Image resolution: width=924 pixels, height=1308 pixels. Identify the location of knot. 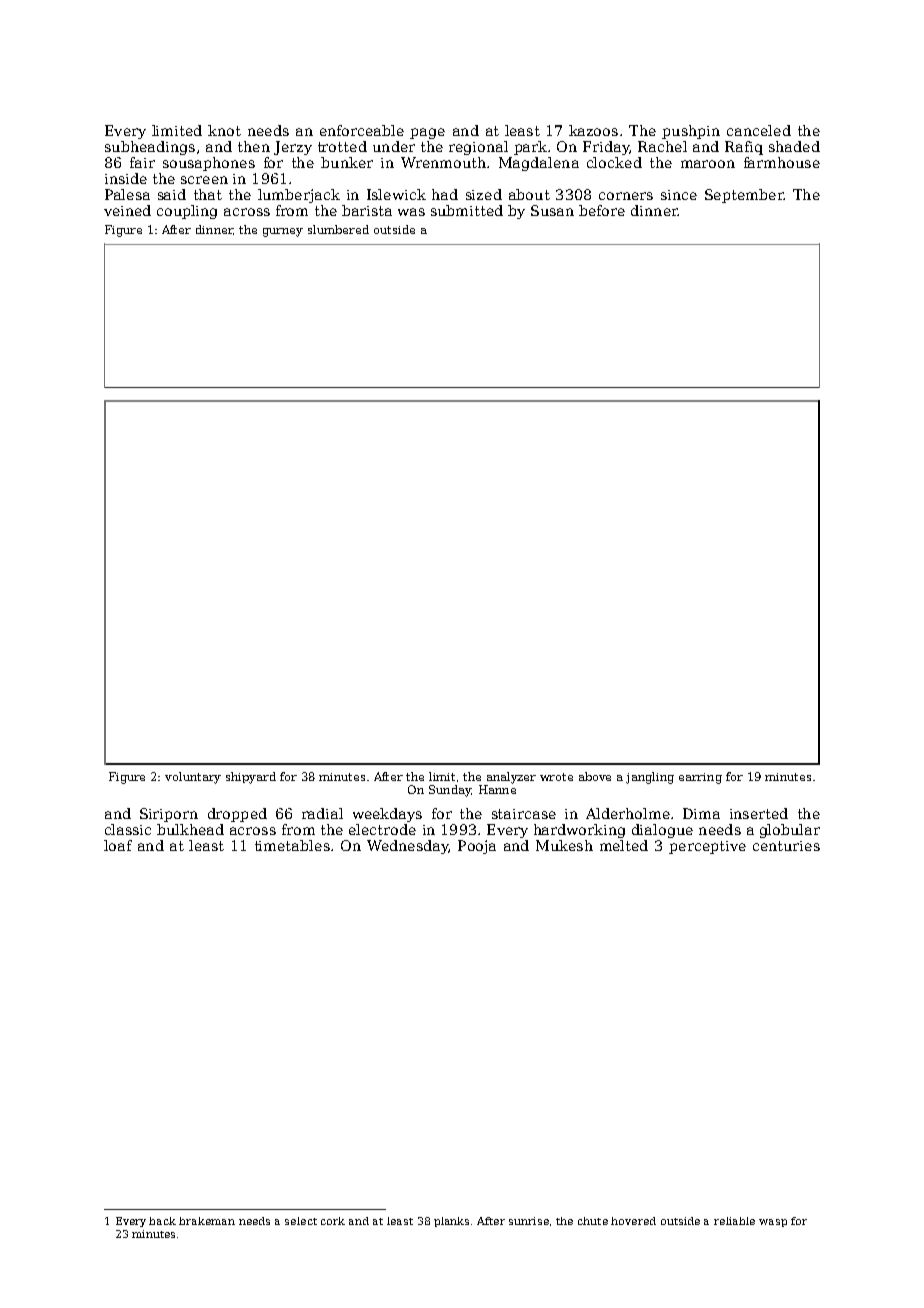
(224, 130).
